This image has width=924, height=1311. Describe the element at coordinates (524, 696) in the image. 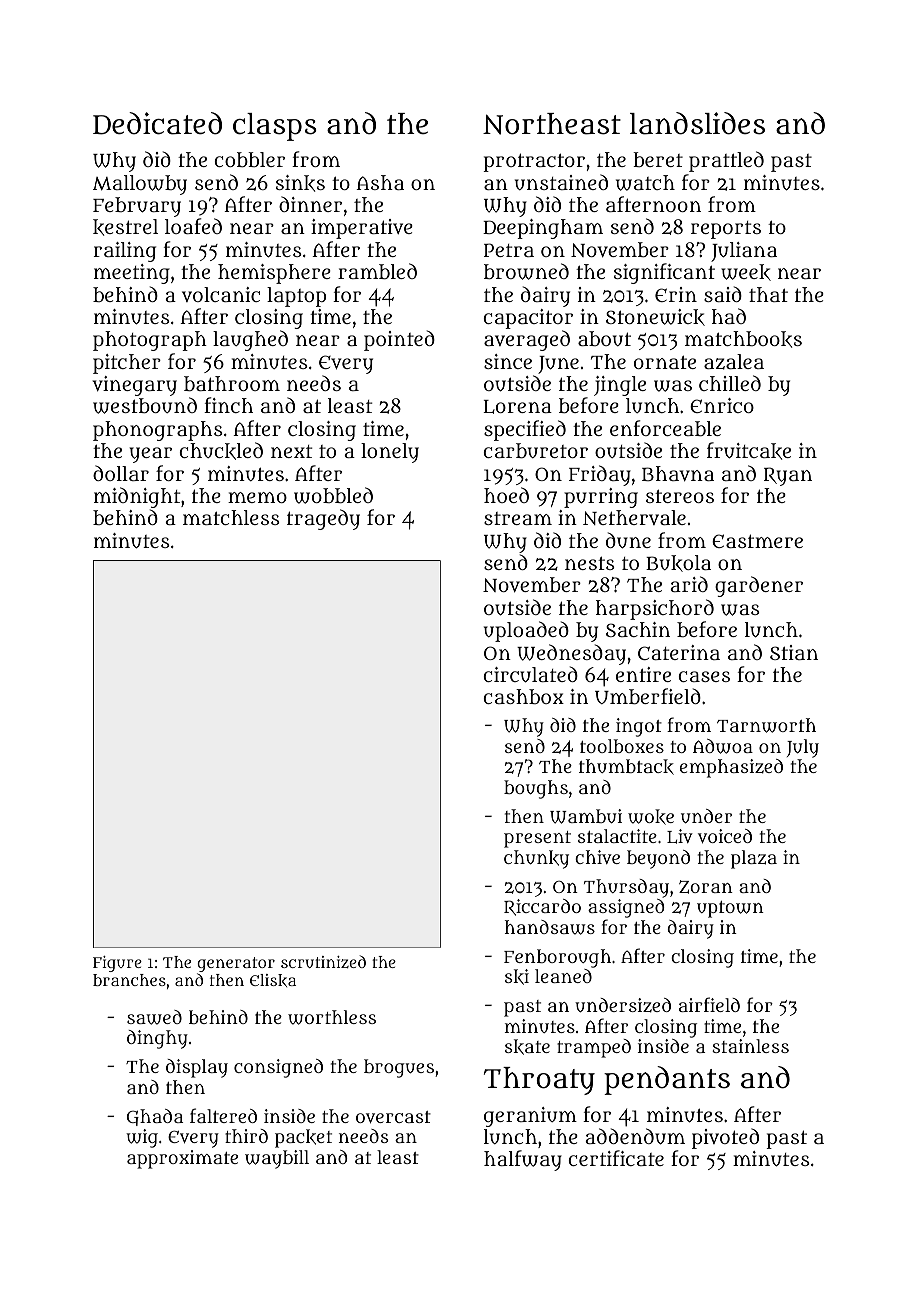

I see `cashbox` at that location.
